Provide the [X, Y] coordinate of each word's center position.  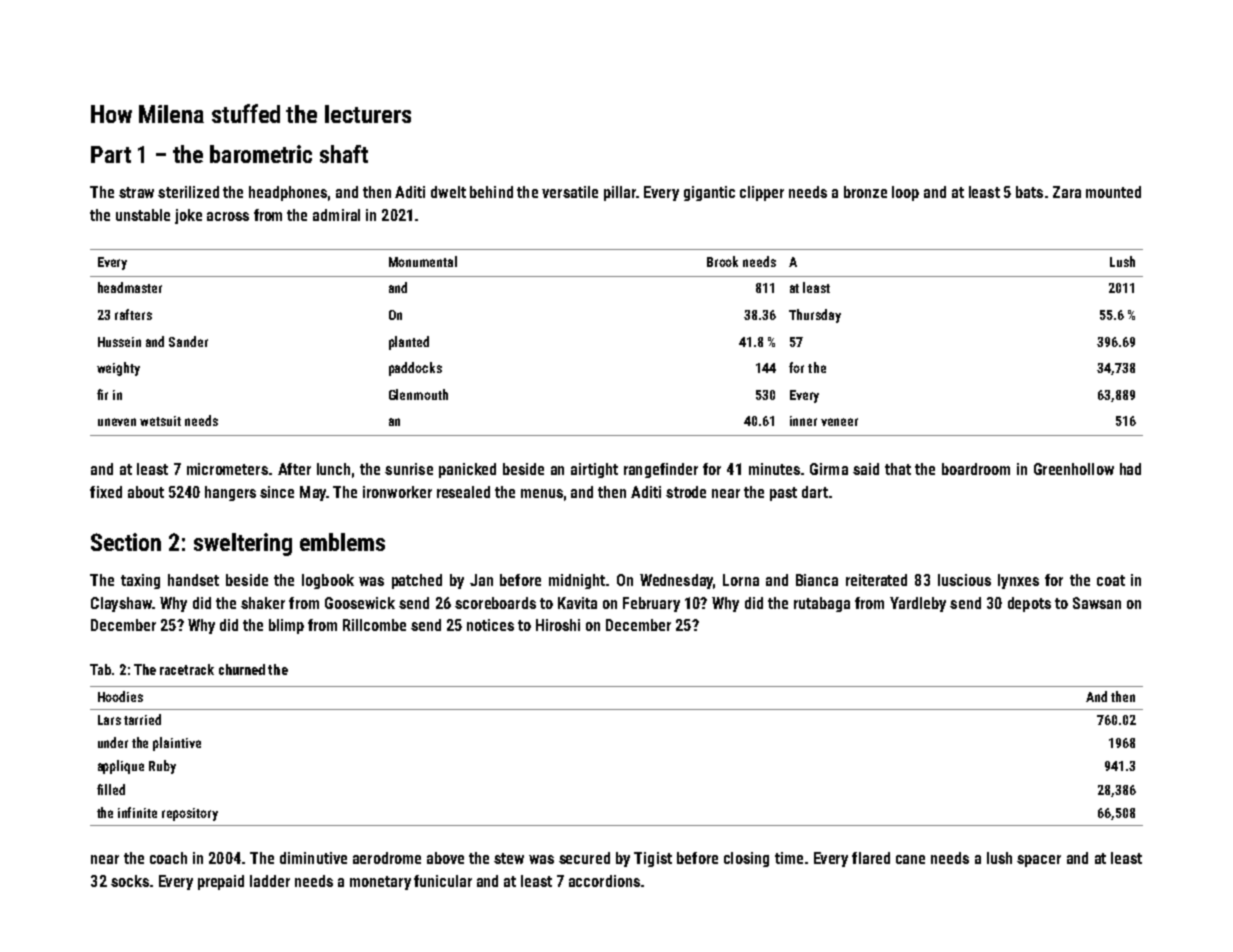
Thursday [815, 316]
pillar [620, 193]
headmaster [130, 287]
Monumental [423, 261]
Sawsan [1097, 603]
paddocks [415, 369]
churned [242, 669]
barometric [261, 154]
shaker [263, 603]
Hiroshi [558, 625]
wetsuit [160, 421]
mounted [1113, 192]
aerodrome [387, 858]
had [1130, 469]
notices [490, 625]
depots [1029, 604]
